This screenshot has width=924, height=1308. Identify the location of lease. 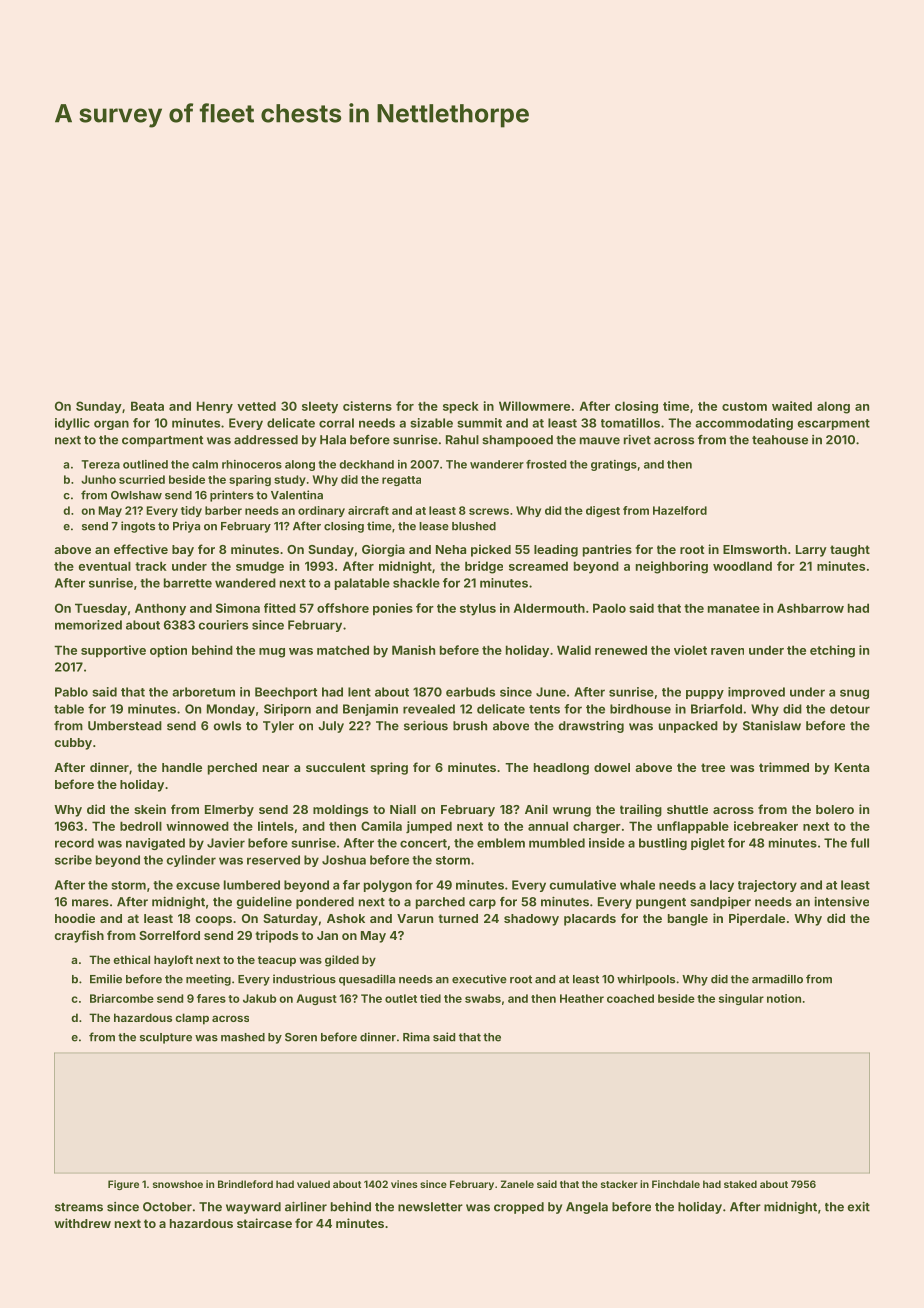
(434, 526).
